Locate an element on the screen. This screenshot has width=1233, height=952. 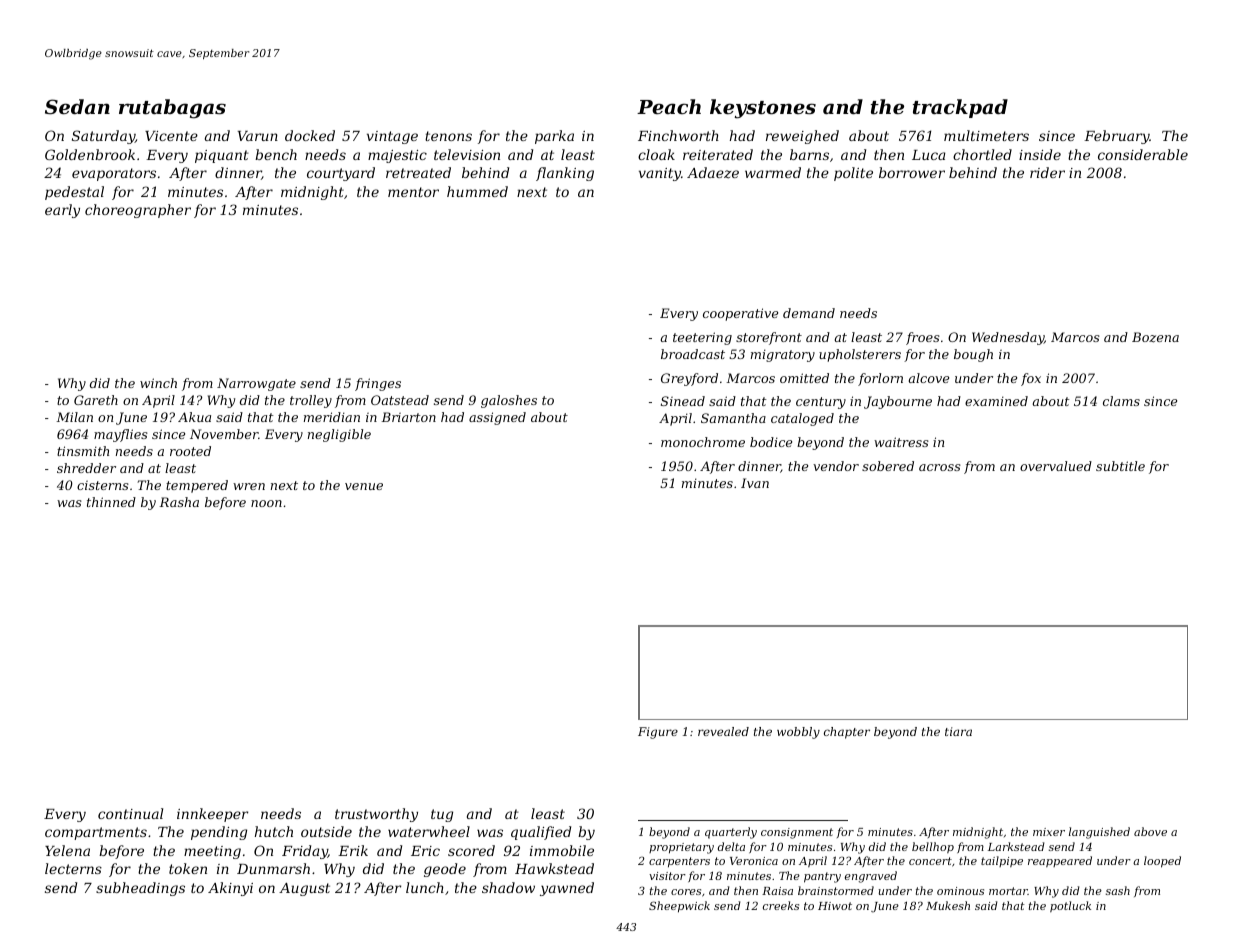
Sheepwick is located at coordinates (679, 907).
